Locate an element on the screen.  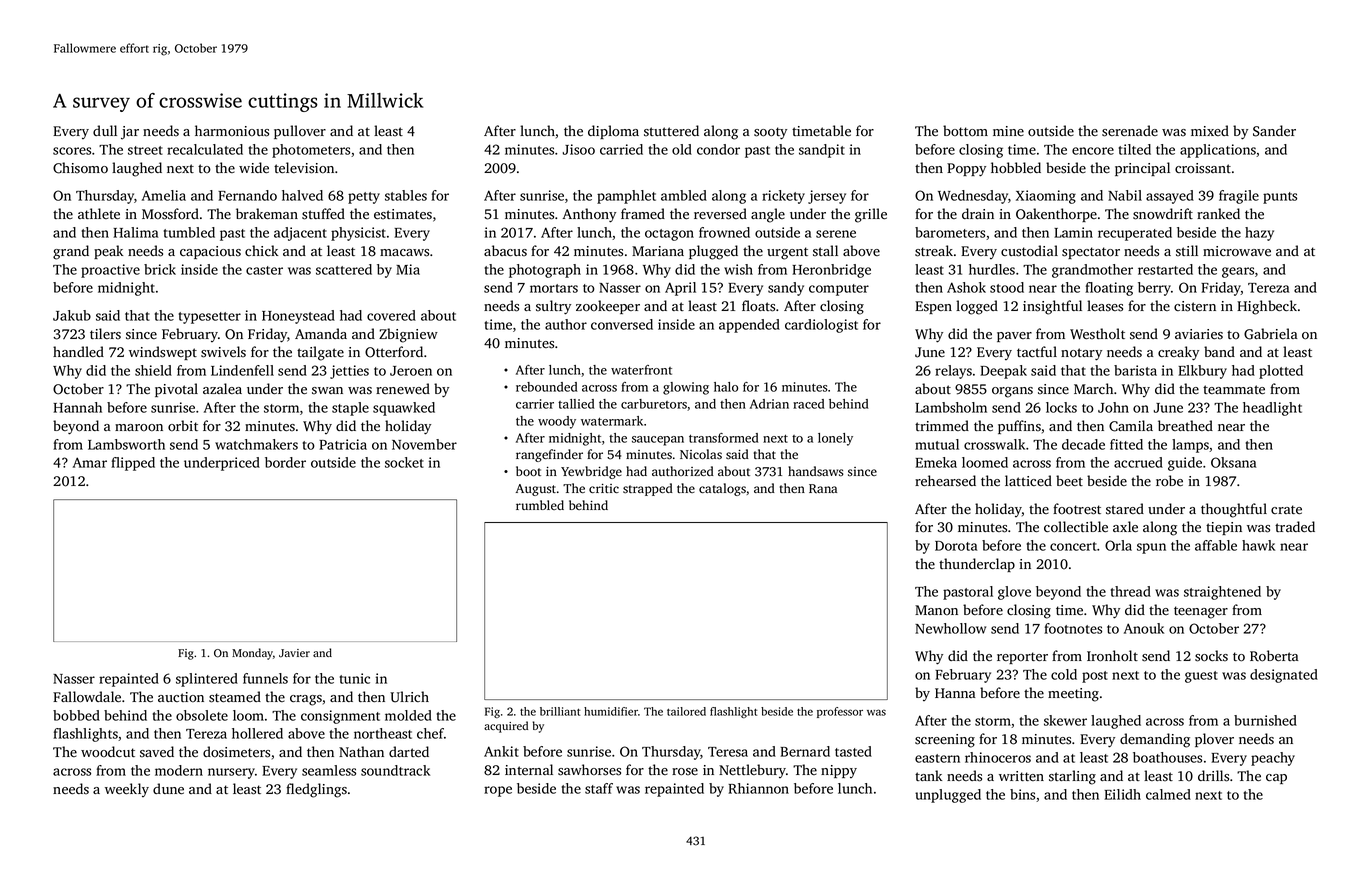
auction is located at coordinates (181, 697).
